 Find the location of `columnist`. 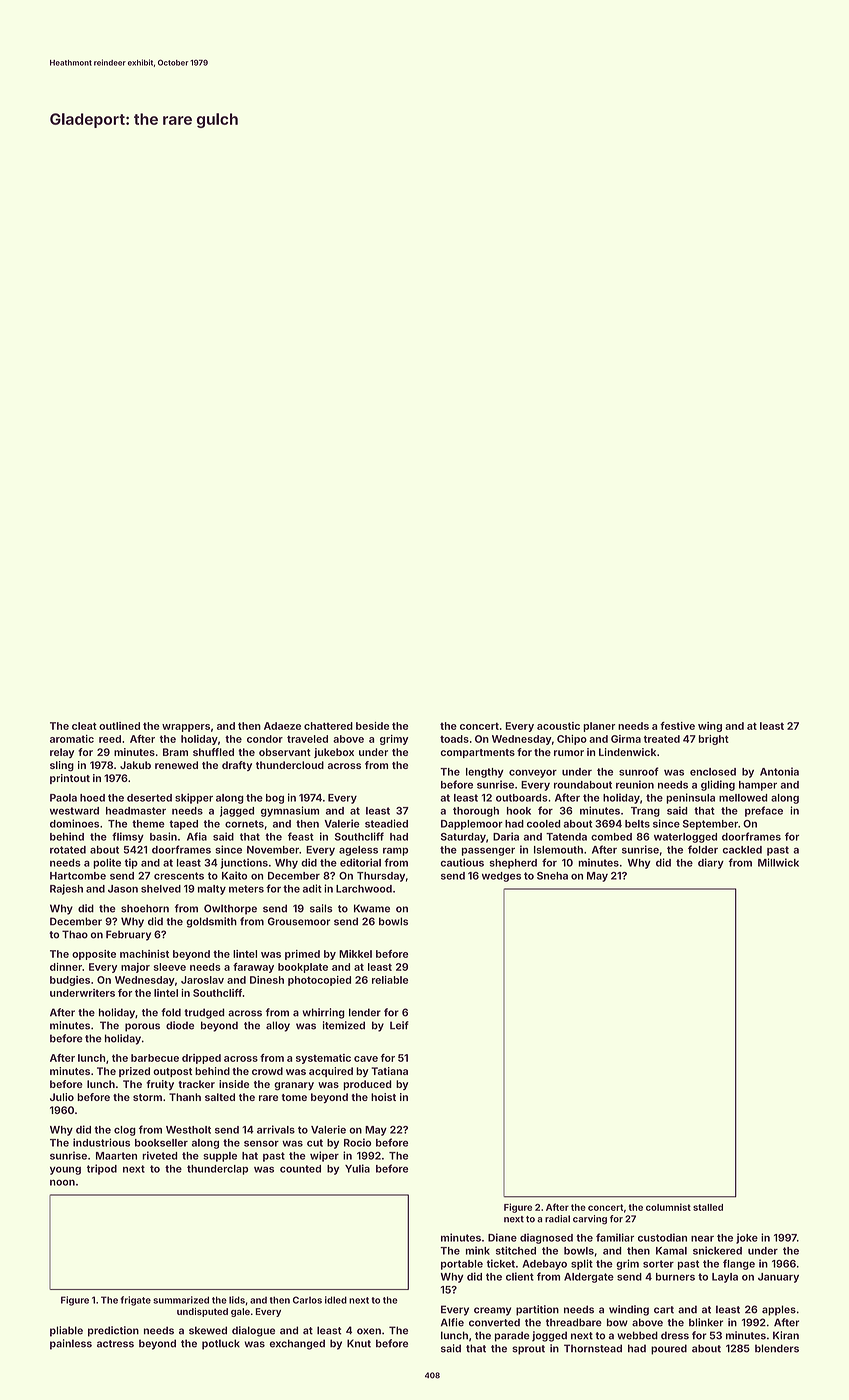

columnist is located at coordinates (668, 1207).
